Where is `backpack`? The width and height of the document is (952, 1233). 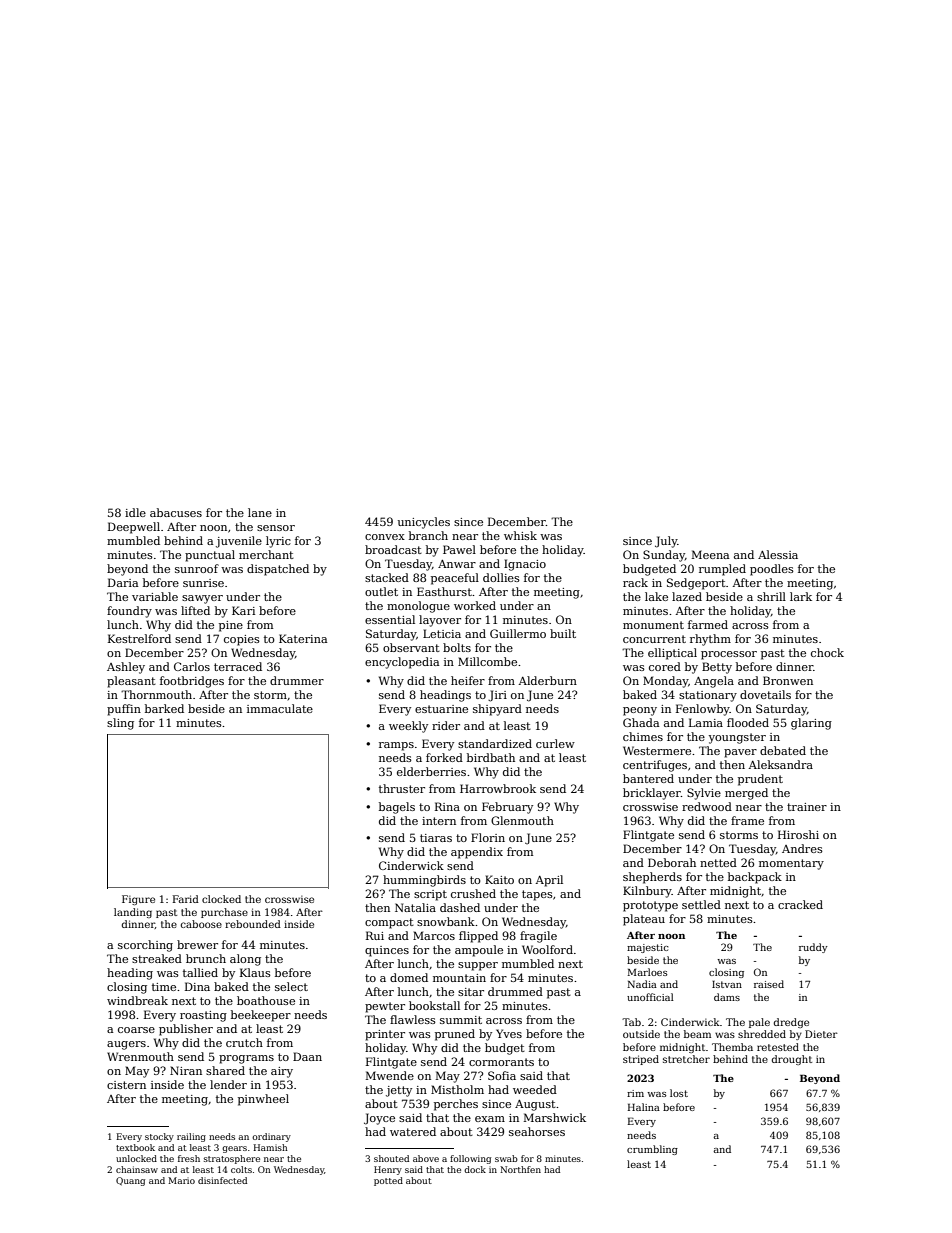
backpack is located at coordinates (755, 878).
